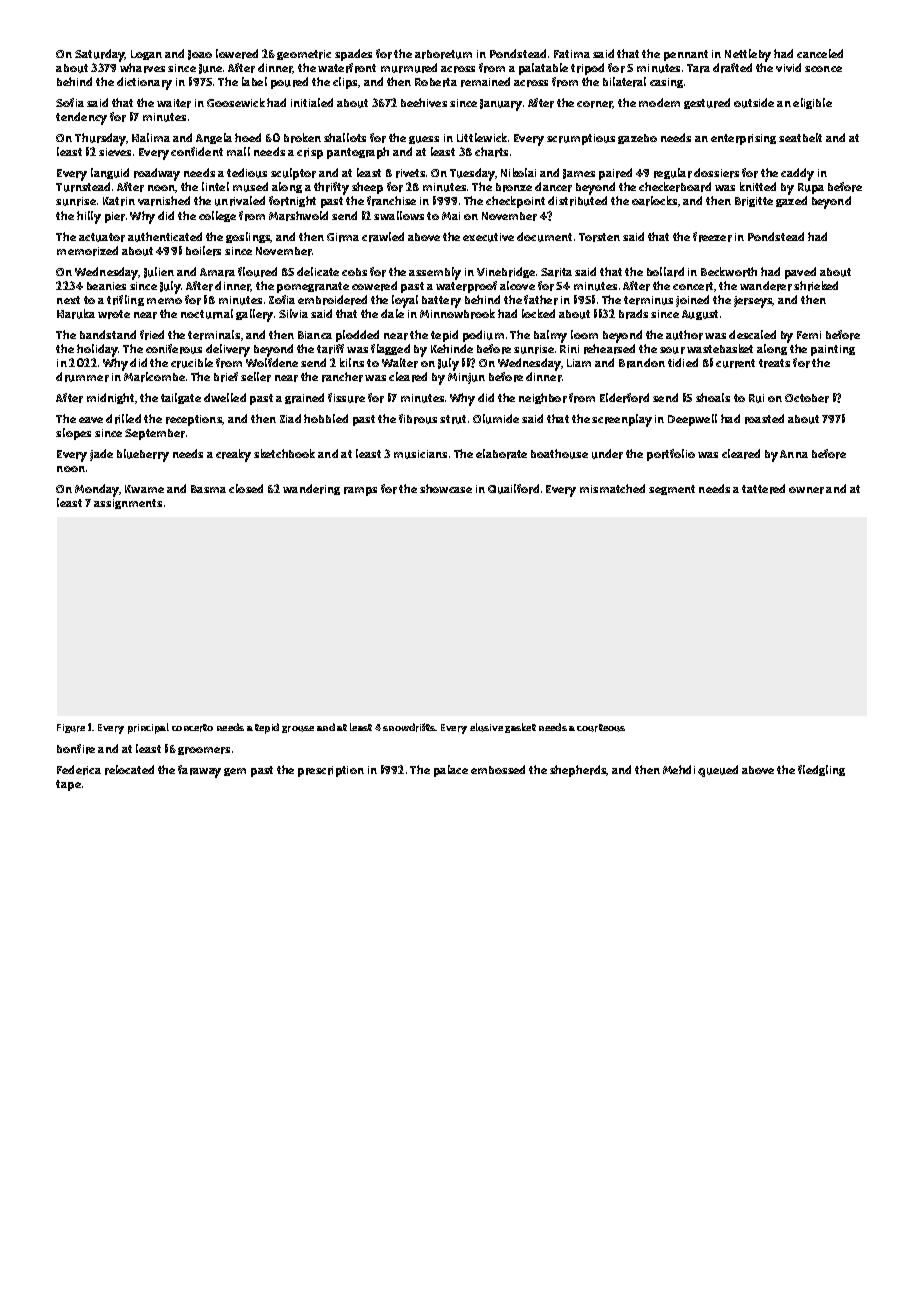 The height and width of the screenshot is (1308, 924). I want to click on father, so click(541, 300).
